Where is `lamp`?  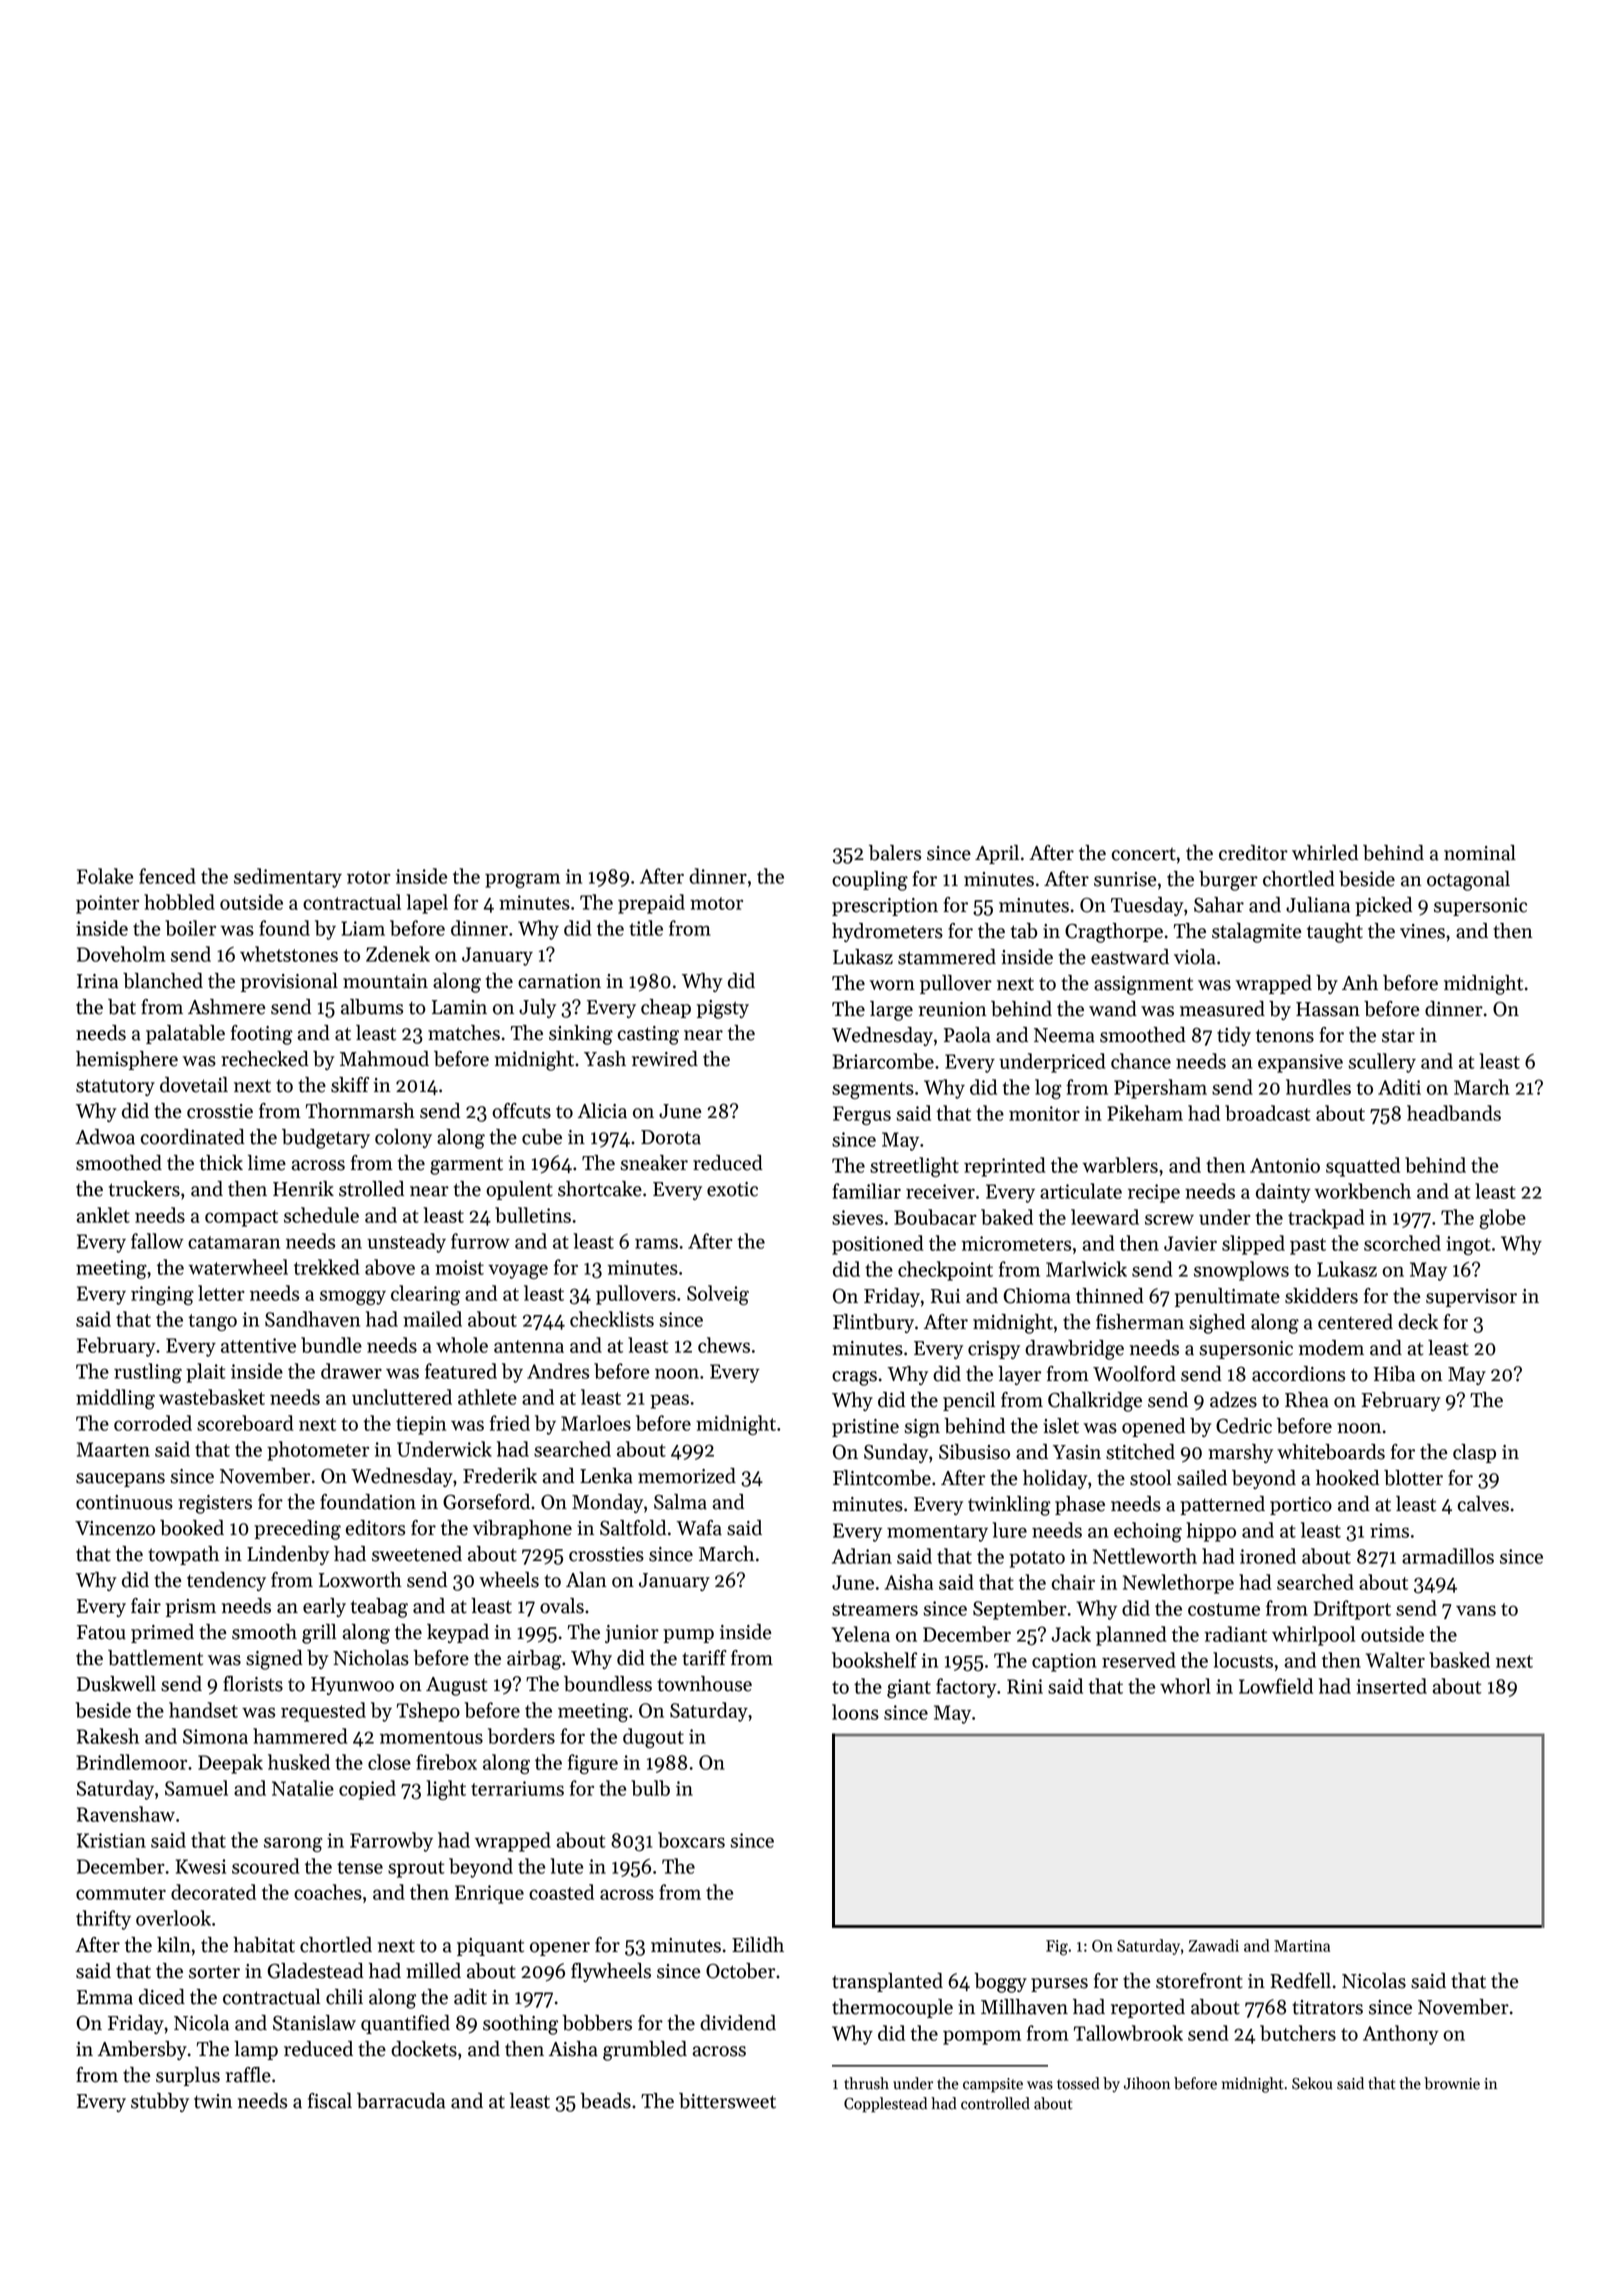
lamp is located at coordinates (256, 2050).
